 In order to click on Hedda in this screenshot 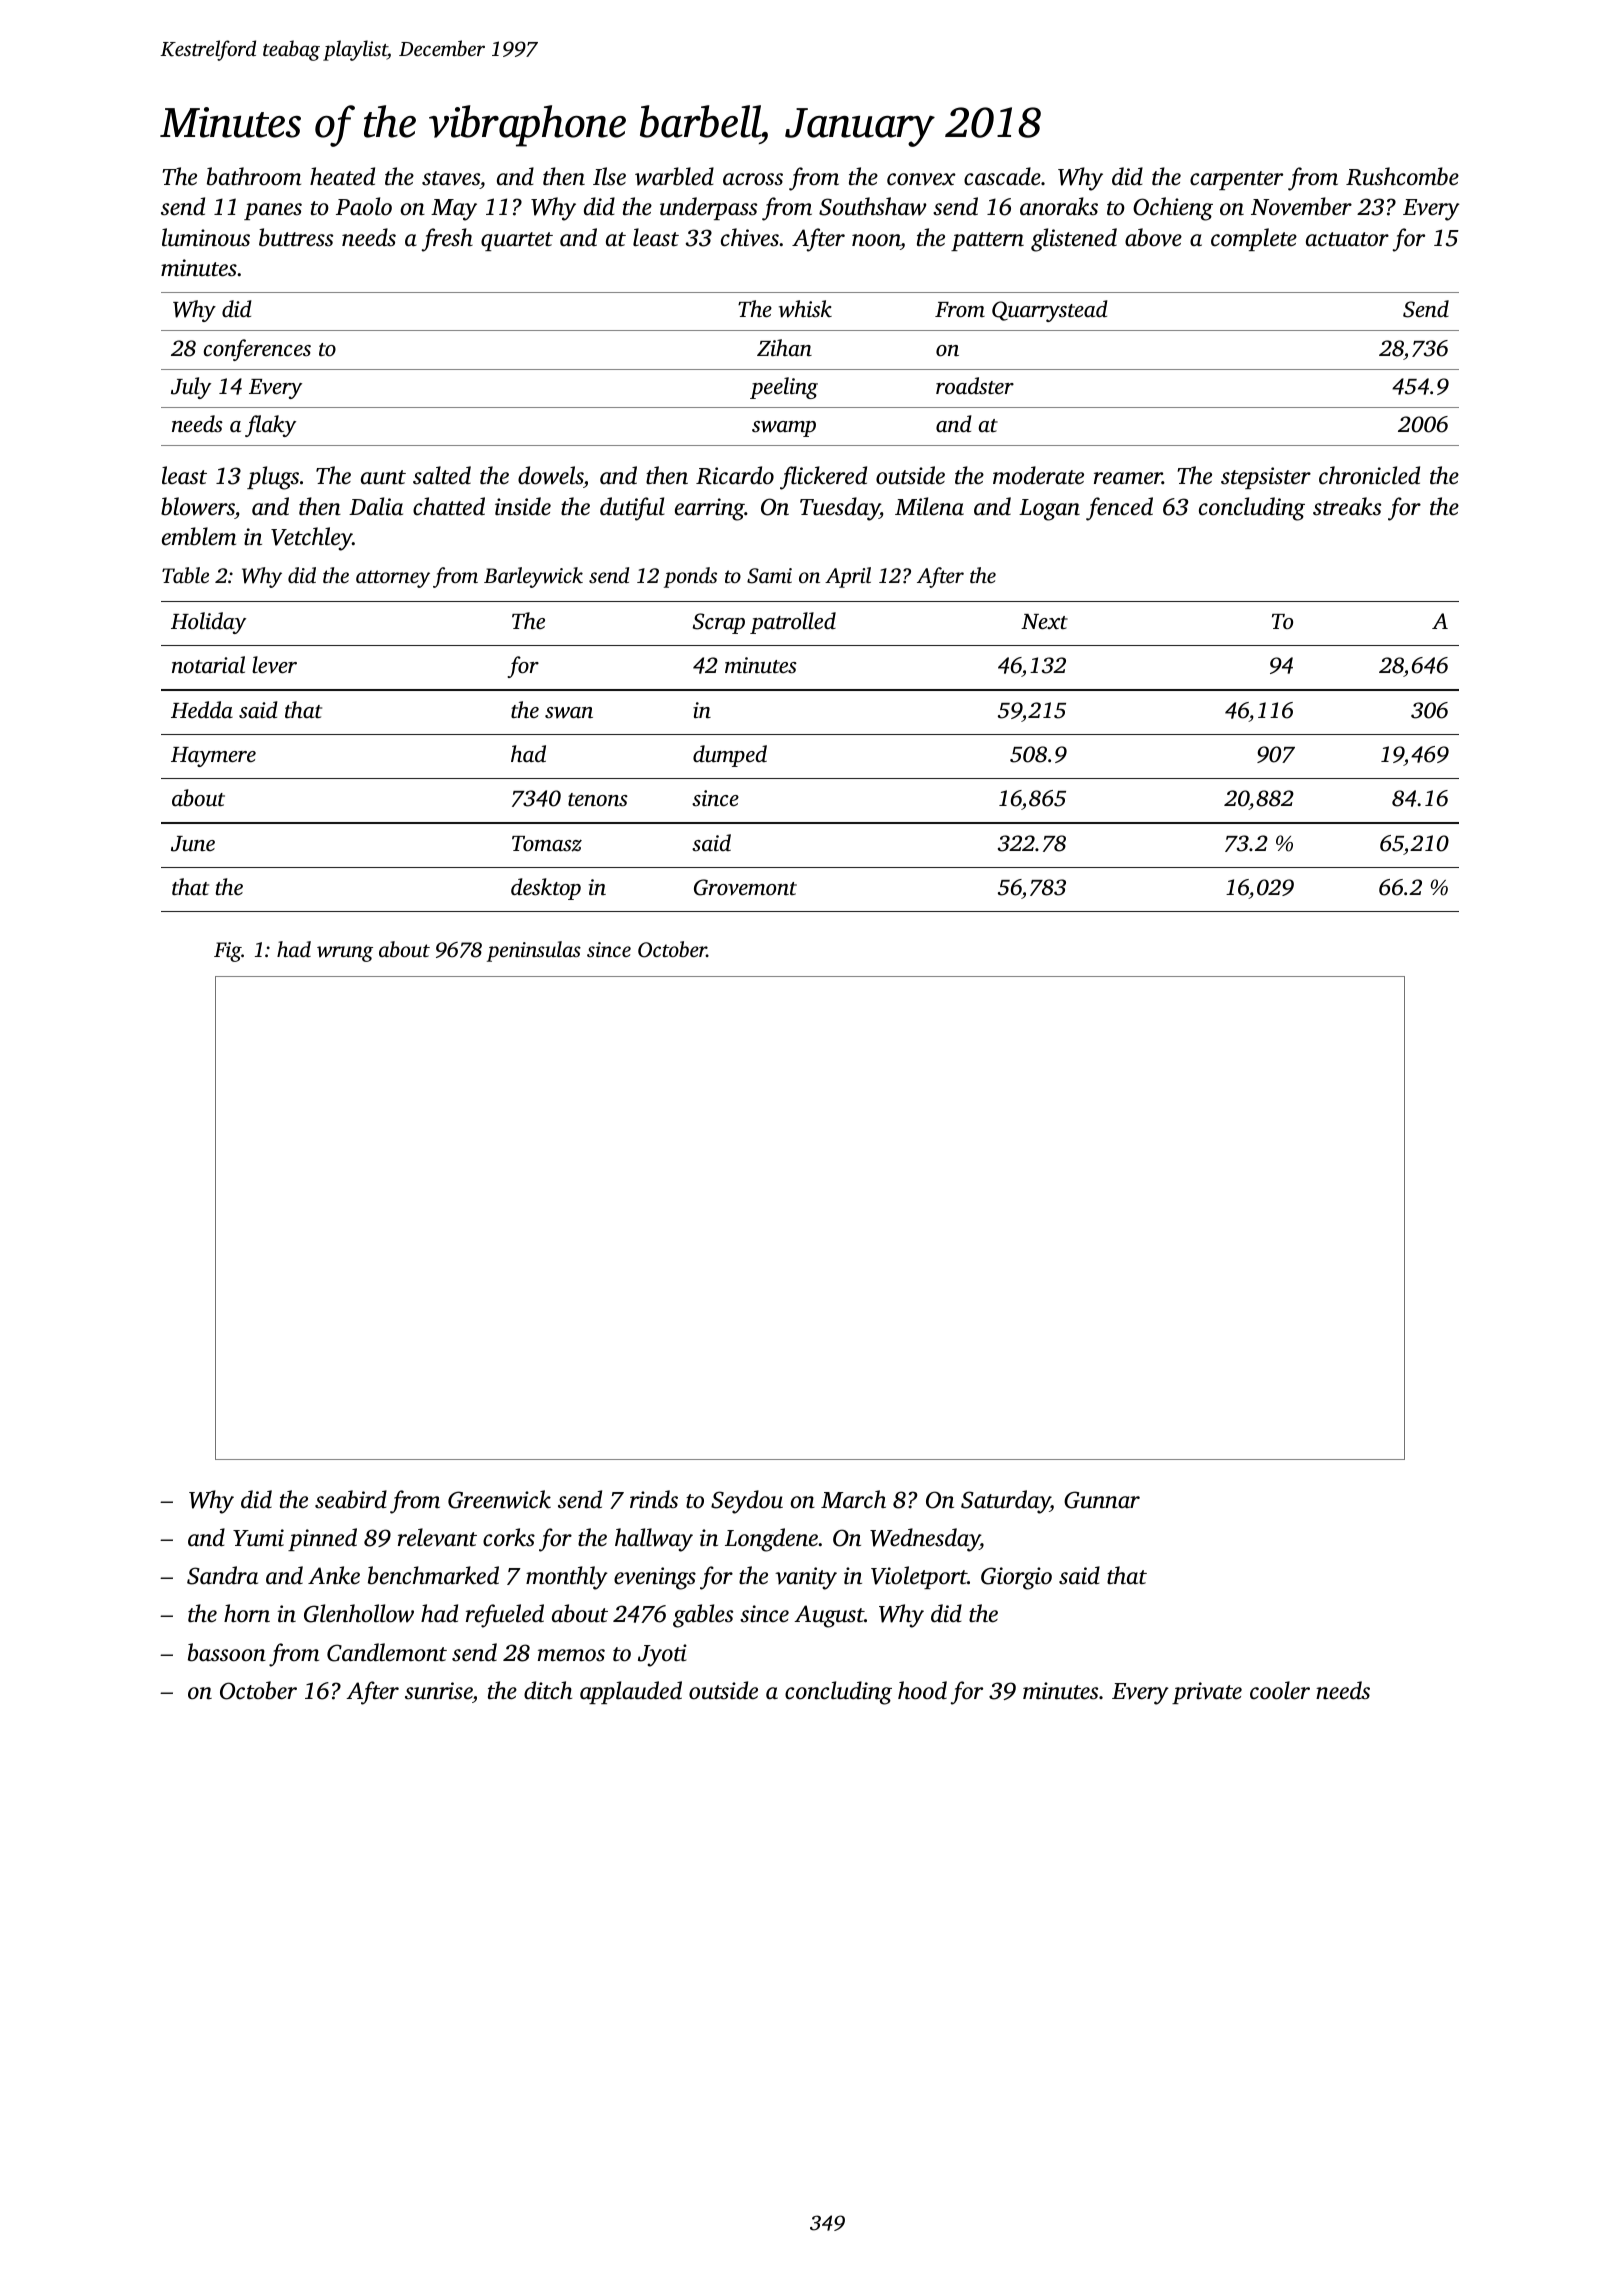, I will do `click(202, 709)`.
